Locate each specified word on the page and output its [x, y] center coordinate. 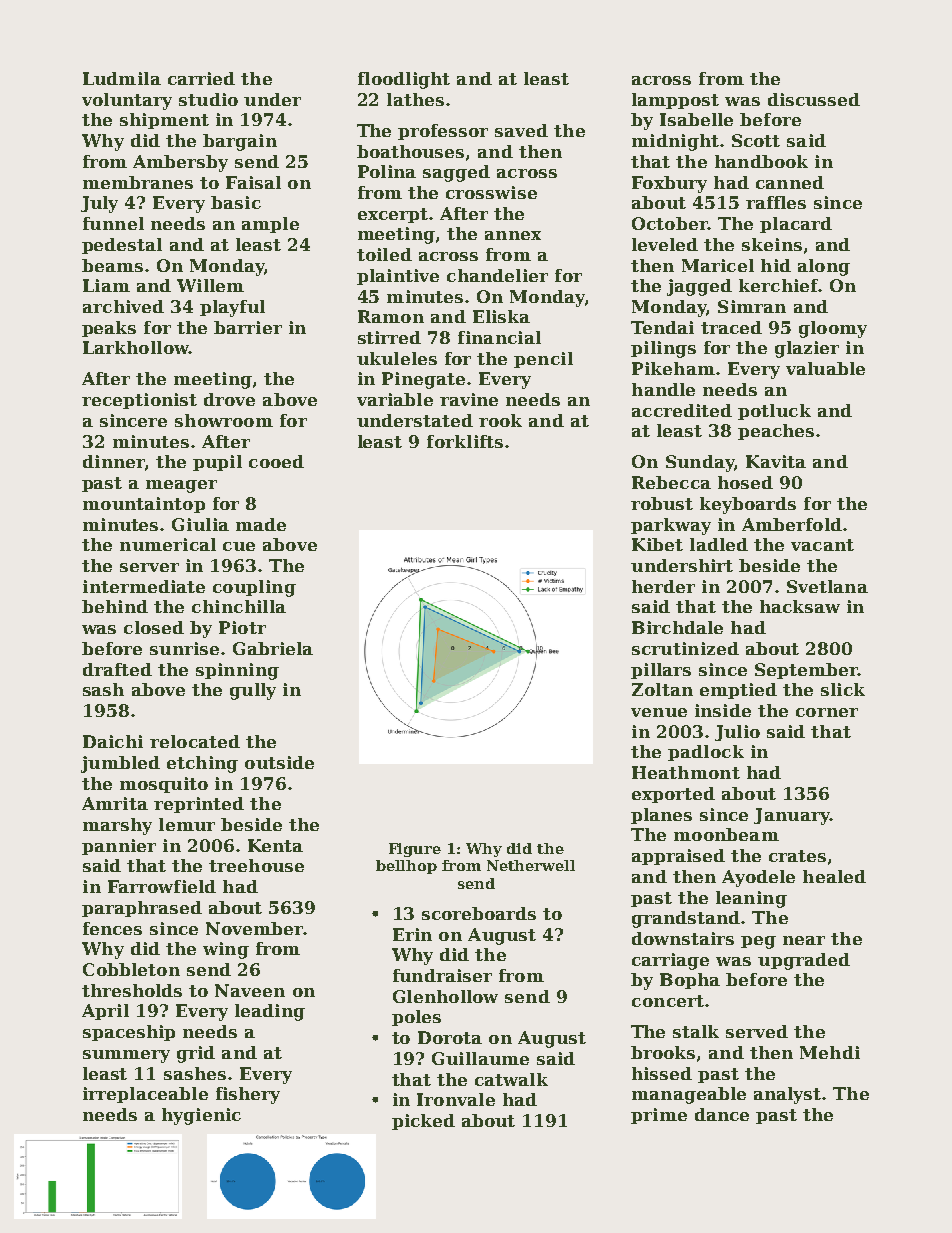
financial [499, 337]
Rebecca [671, 482]
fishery [248, 1095]
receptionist [139, 401]
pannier [119, 847]
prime [659, 1116]
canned [790, 182]
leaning [751, 899]
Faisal [253, 182]
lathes [415, 99]
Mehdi [830, 1052]
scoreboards [479, 913]
